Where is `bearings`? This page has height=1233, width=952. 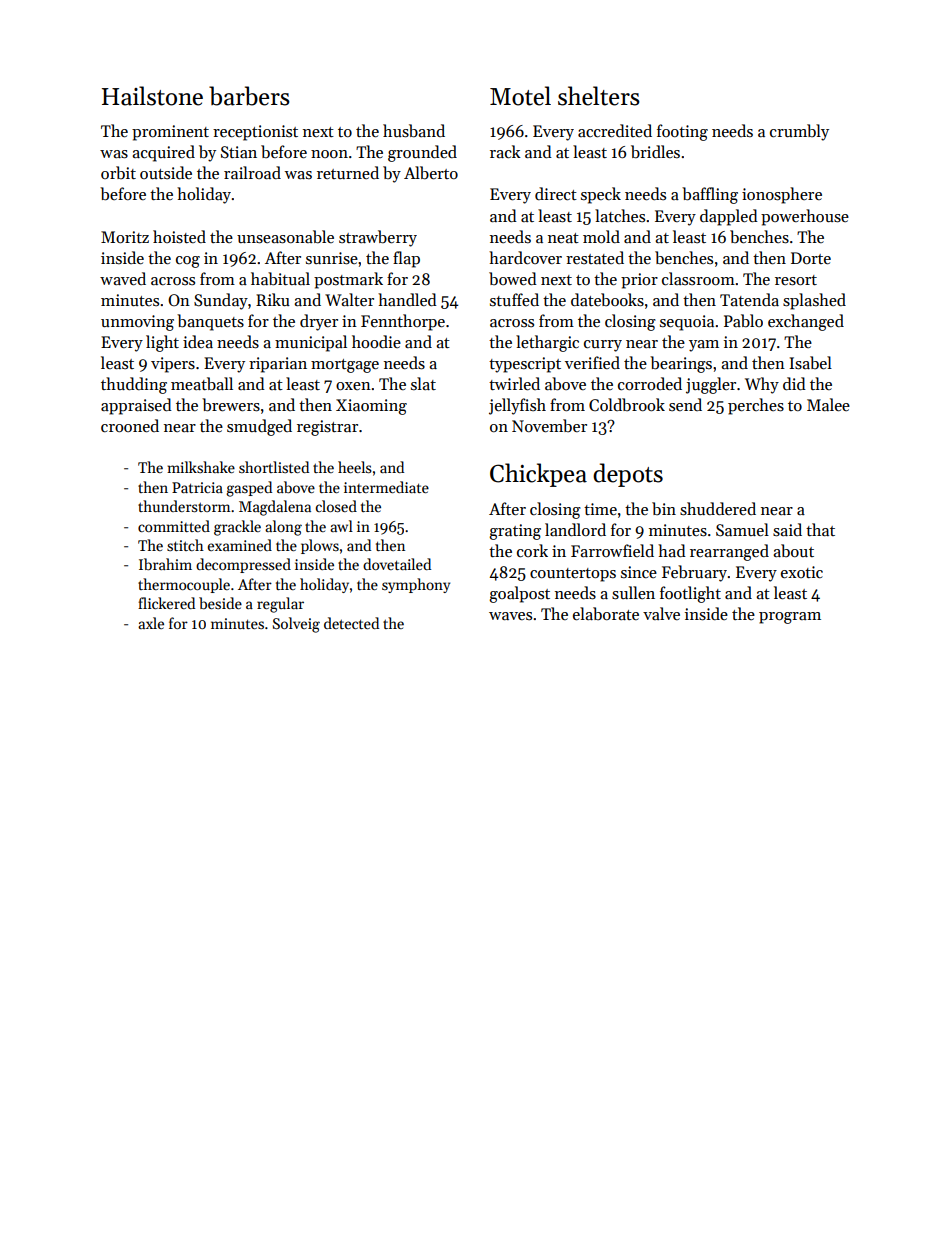 bearings is located at coordinates (681, 364).
